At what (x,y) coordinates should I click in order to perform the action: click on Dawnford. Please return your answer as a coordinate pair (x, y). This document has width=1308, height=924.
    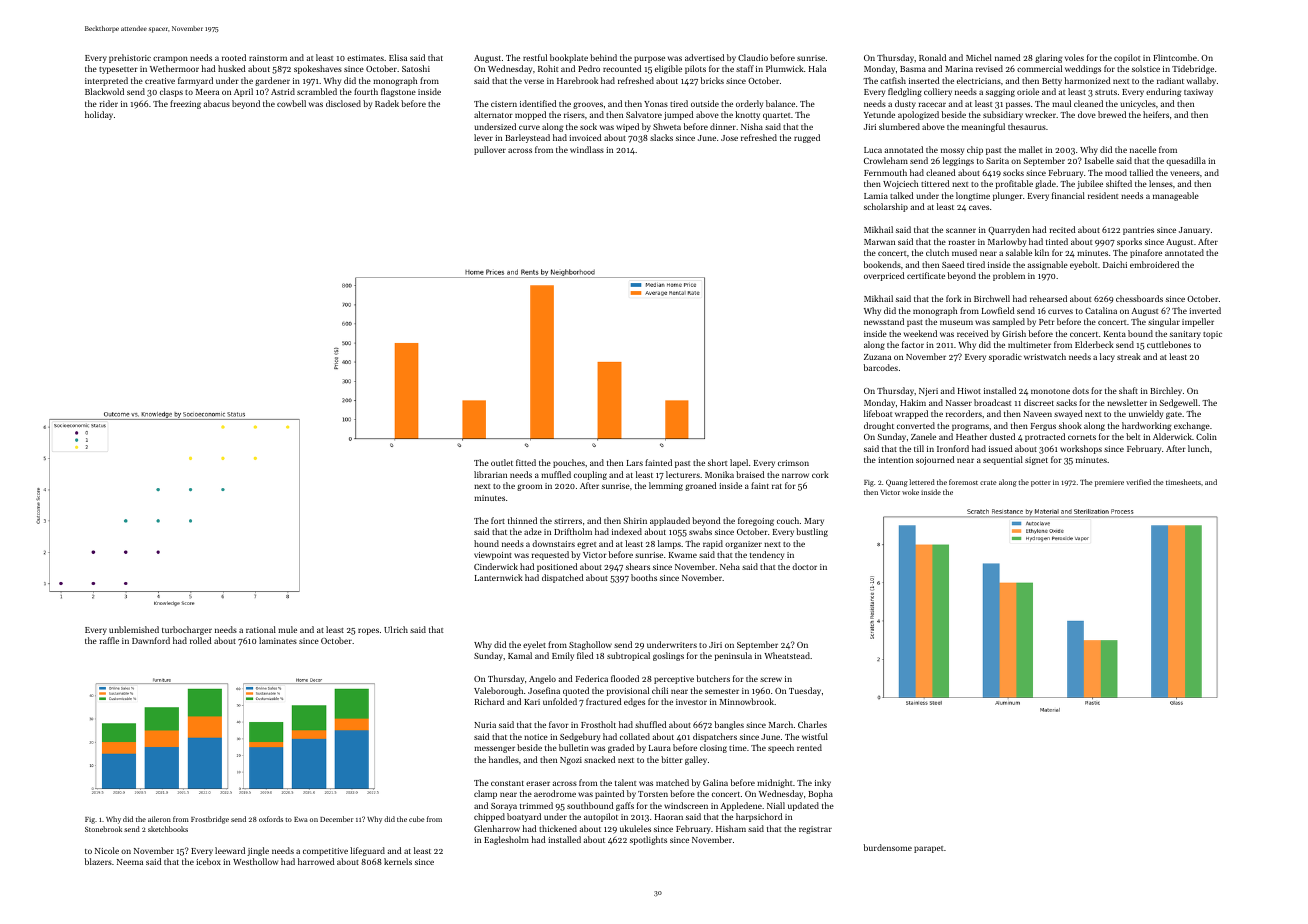
    Looking at the image, I should click on (151, 640).
